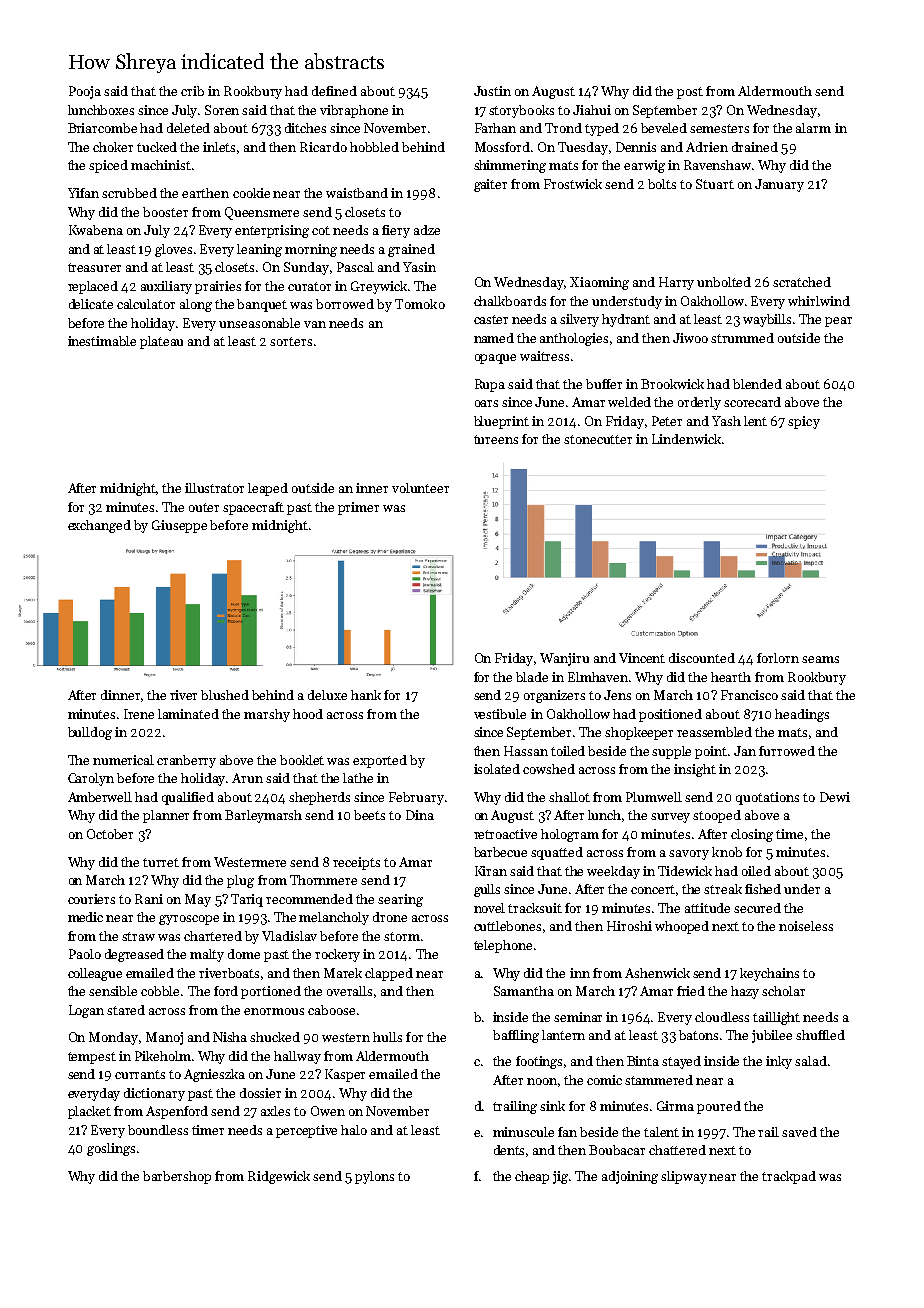 Image resolution: width=924 pixels, height=1308 pixels. I want to click on closing, so click(752, 835).
